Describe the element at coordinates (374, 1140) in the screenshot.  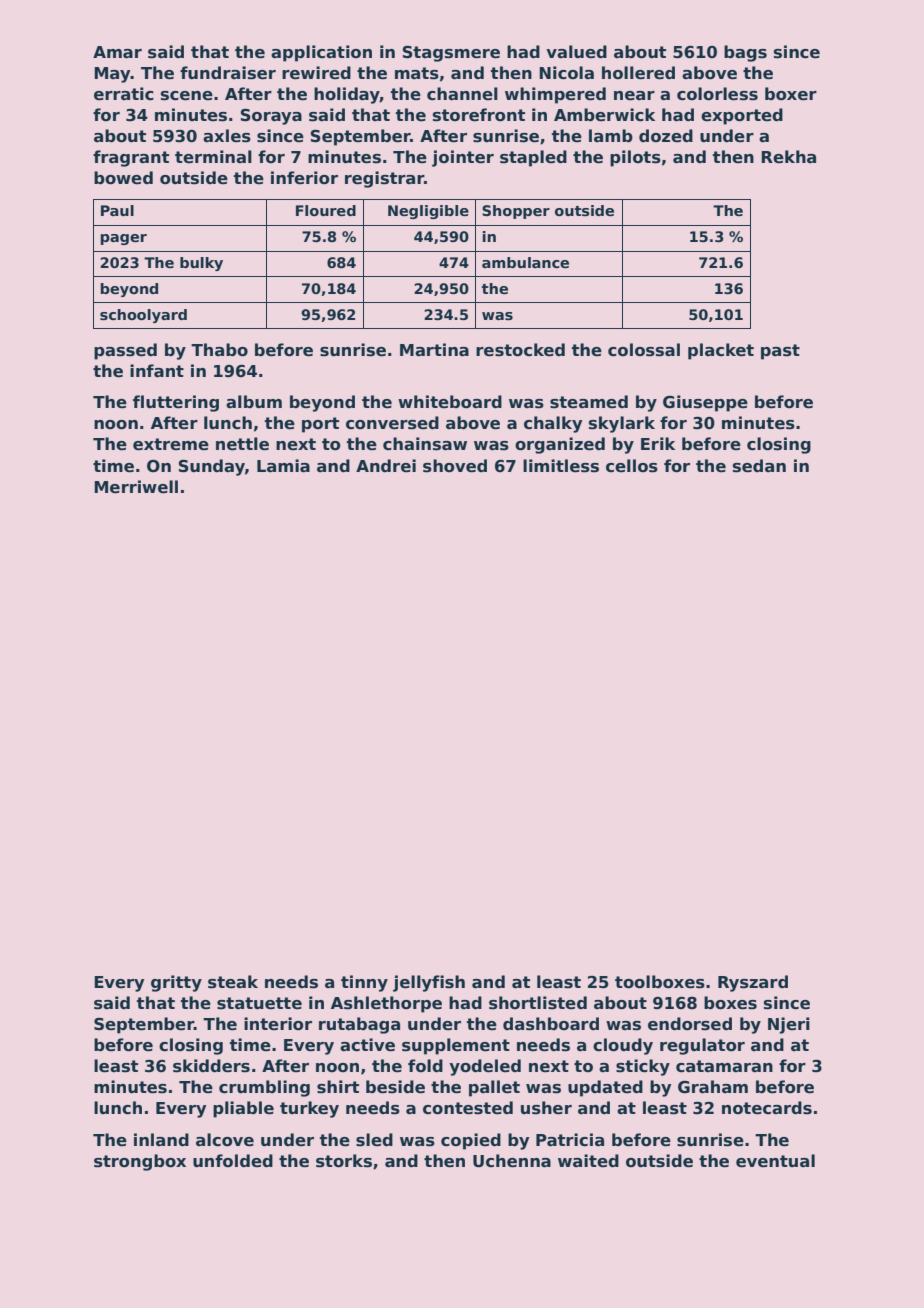
I see `sled` at that location.
